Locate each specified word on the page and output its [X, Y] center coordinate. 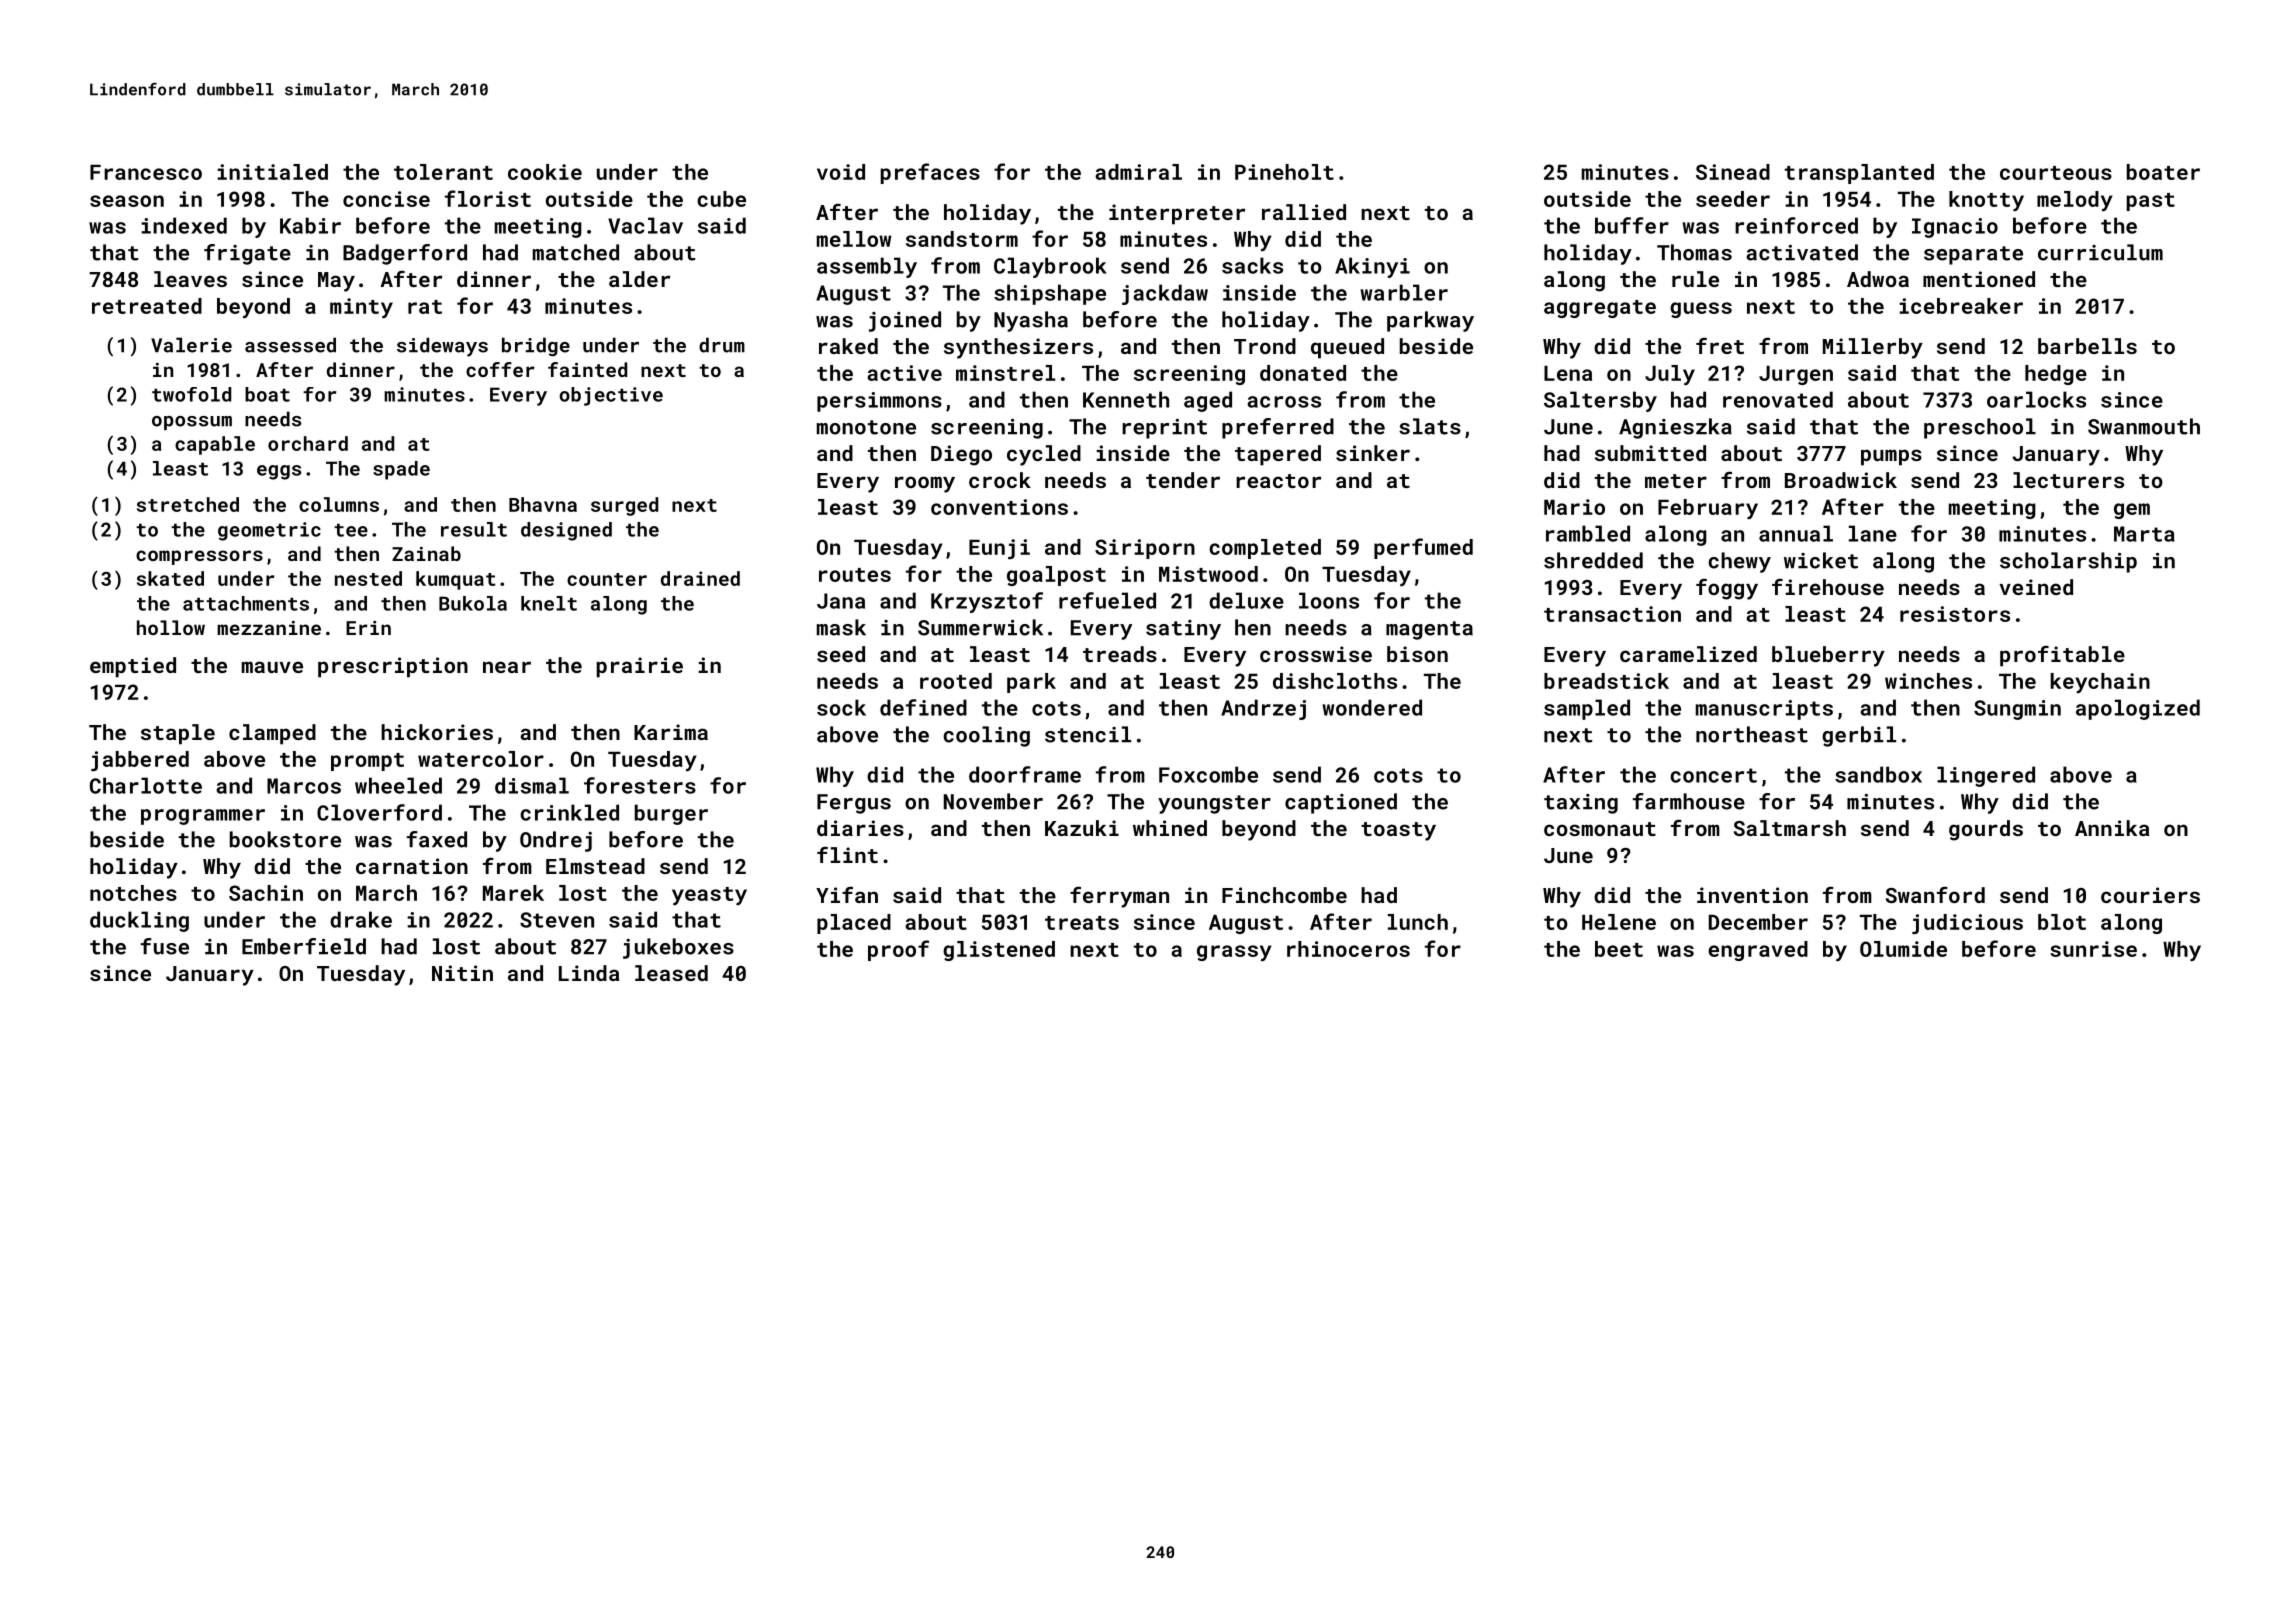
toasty [1398, 831]
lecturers [2068, 480]
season [127, 201]
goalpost [1056, 576]
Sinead [1733, 172]
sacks [1252, 265]
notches [133, 893]
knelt [549, 603]
